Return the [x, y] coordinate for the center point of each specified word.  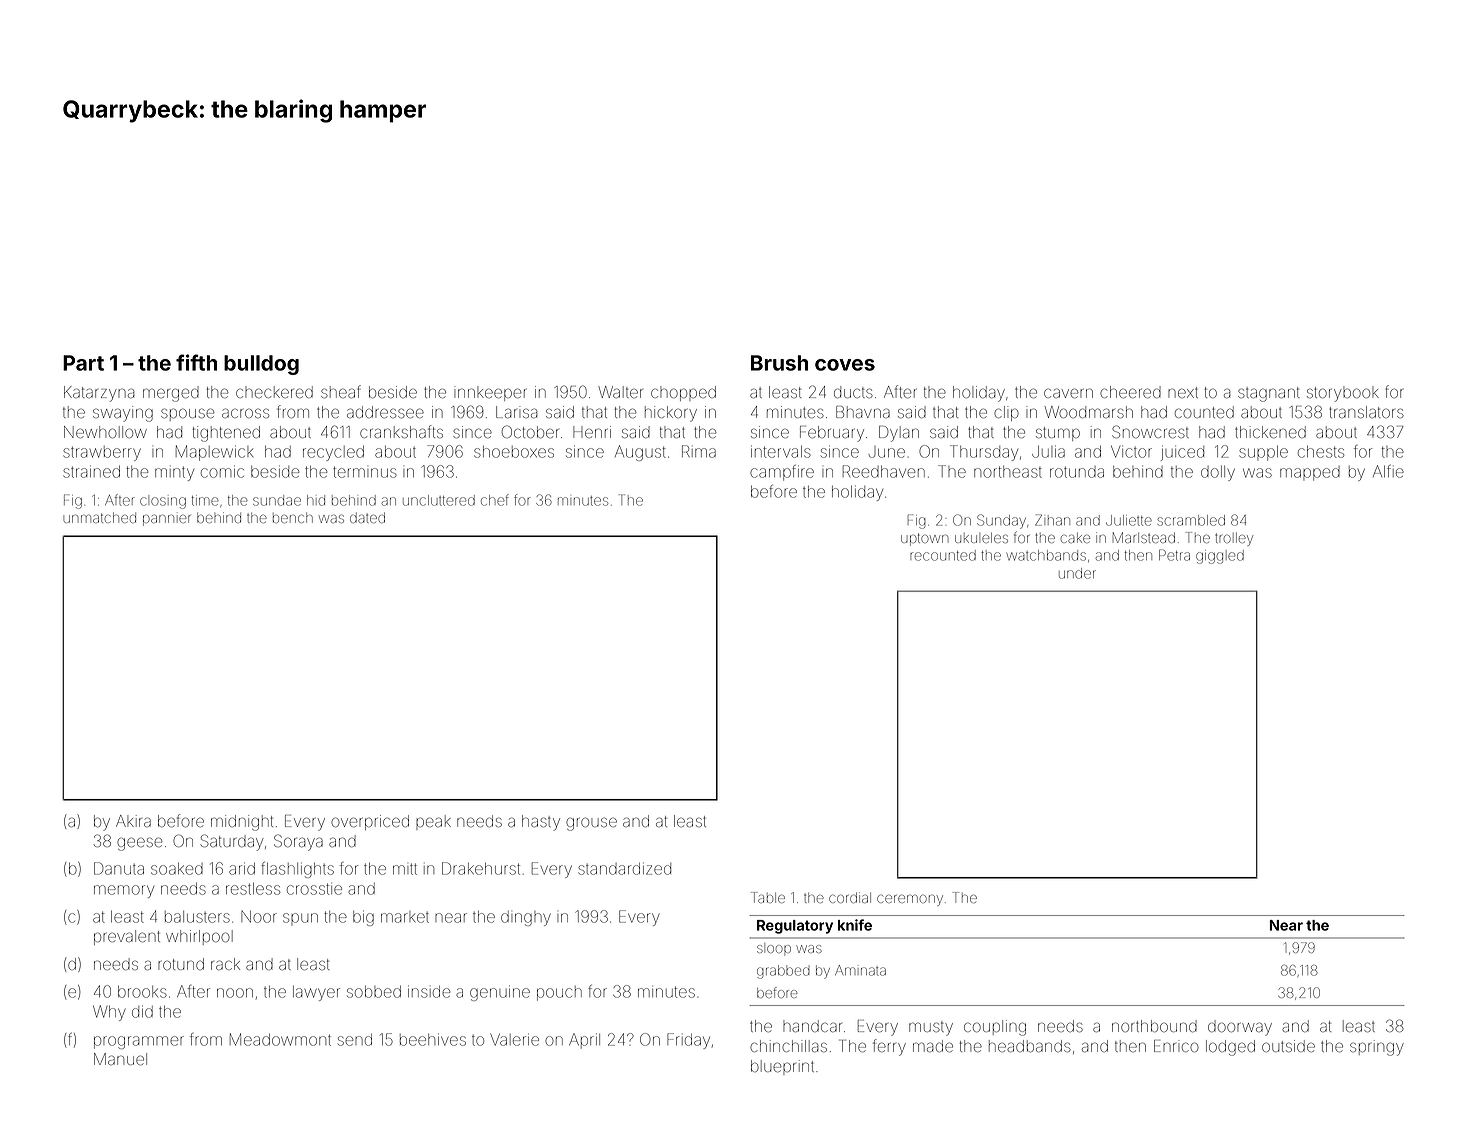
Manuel [120, 1059]
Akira [133, 821]
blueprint [782, 1067]
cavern [1068, 393]
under [1077, 573]
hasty [541, 823]
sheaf [341, 391]
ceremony [910, 900]
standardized [624, 869]
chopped [683, 393]
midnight [242, 823]
